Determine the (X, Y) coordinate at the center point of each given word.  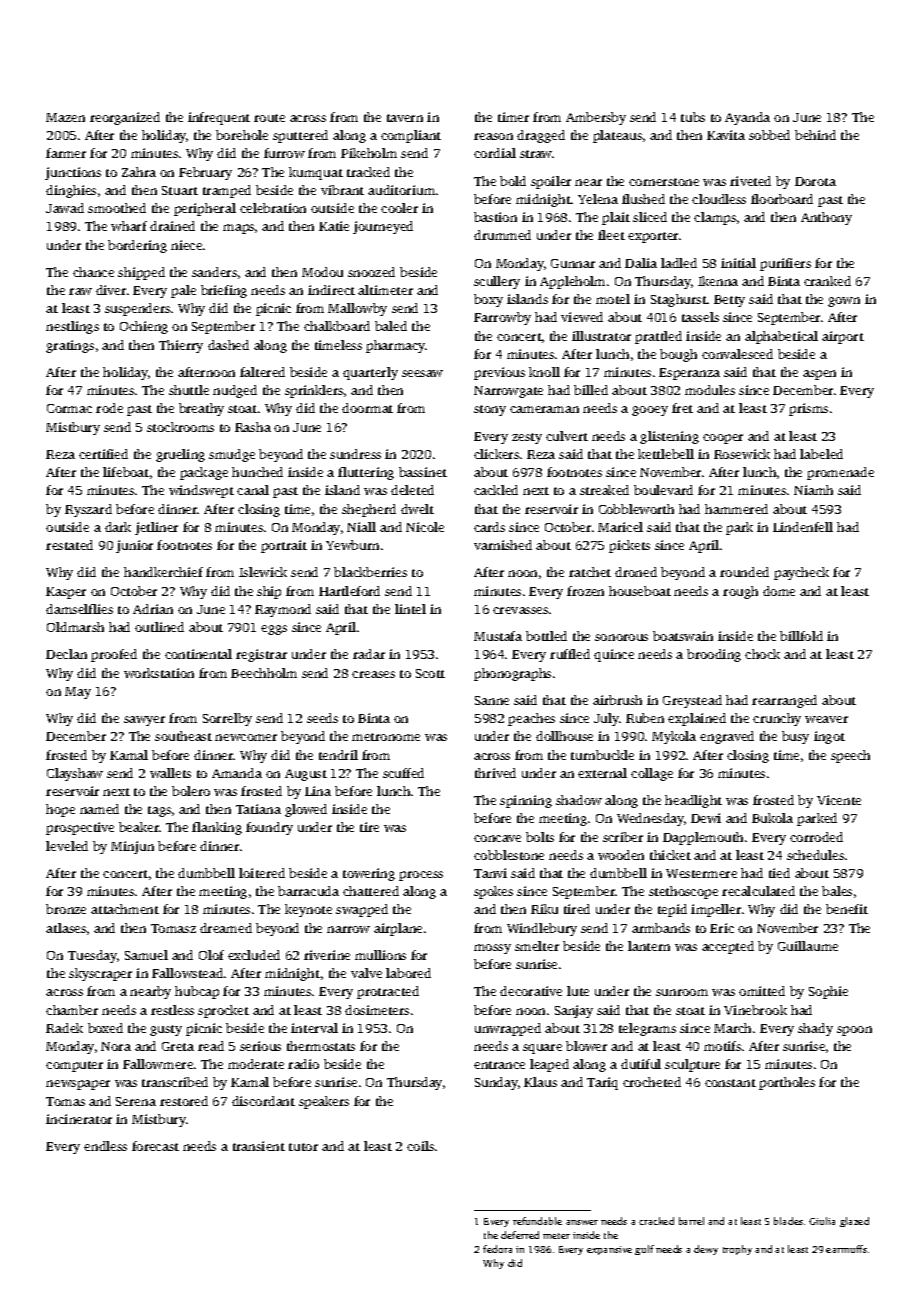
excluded (254, 955)
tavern (405, 118)
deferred (520, 1235)
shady (815, 1029)
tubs (693, 117)
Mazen (65, 117)
